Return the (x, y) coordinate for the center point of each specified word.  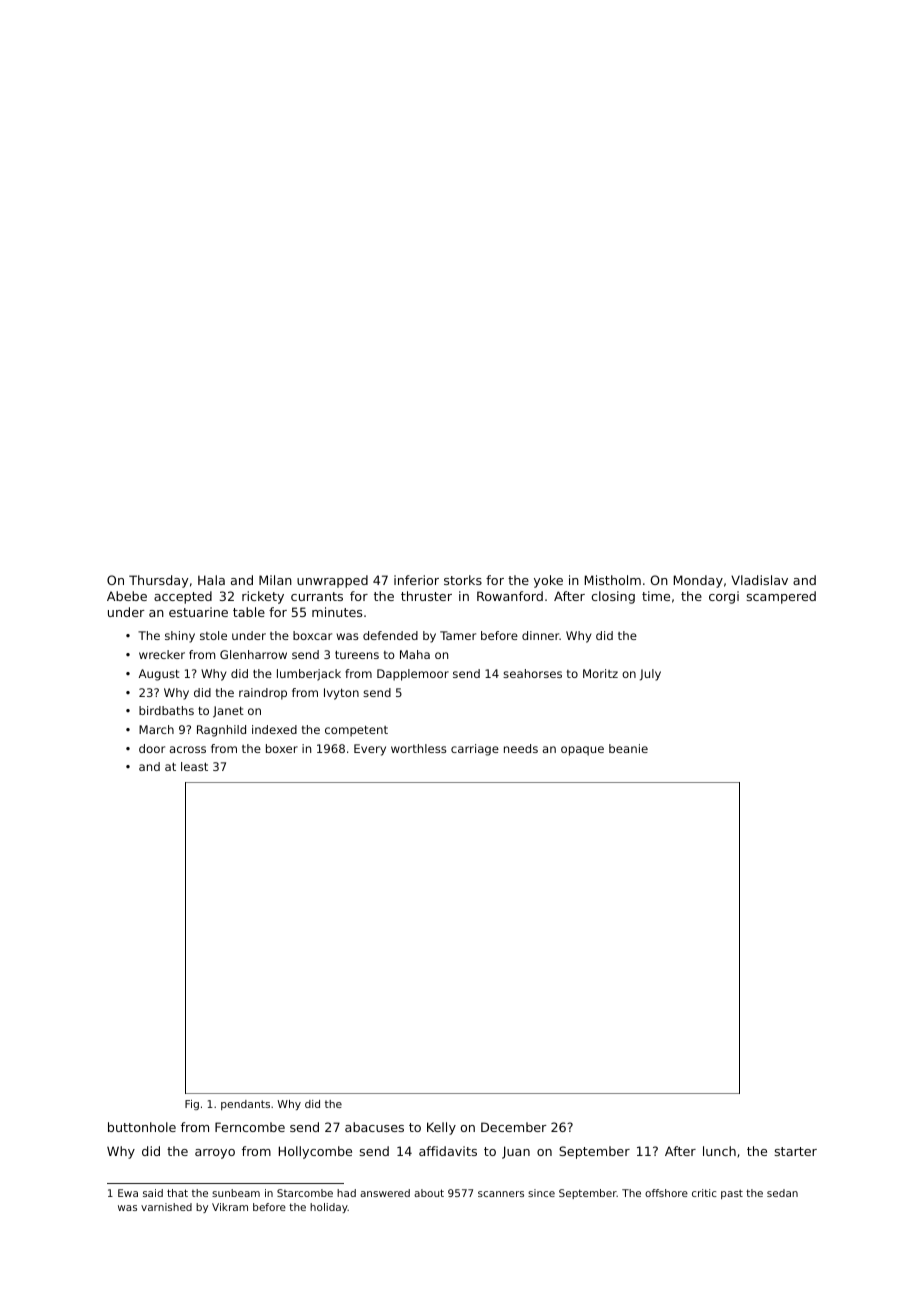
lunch (719, 1151)
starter (796, 1151)
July (650, 675)
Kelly (441, 1128)
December (514, 1127)
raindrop (263, 694)
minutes (337, 612)
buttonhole (142, 1127)
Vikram (230, 1207)
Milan (275, 580)
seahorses (532, 673)
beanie (628, 748)
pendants (245, 1105)
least (194, 766)
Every (370, 750)
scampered (781, 597)
